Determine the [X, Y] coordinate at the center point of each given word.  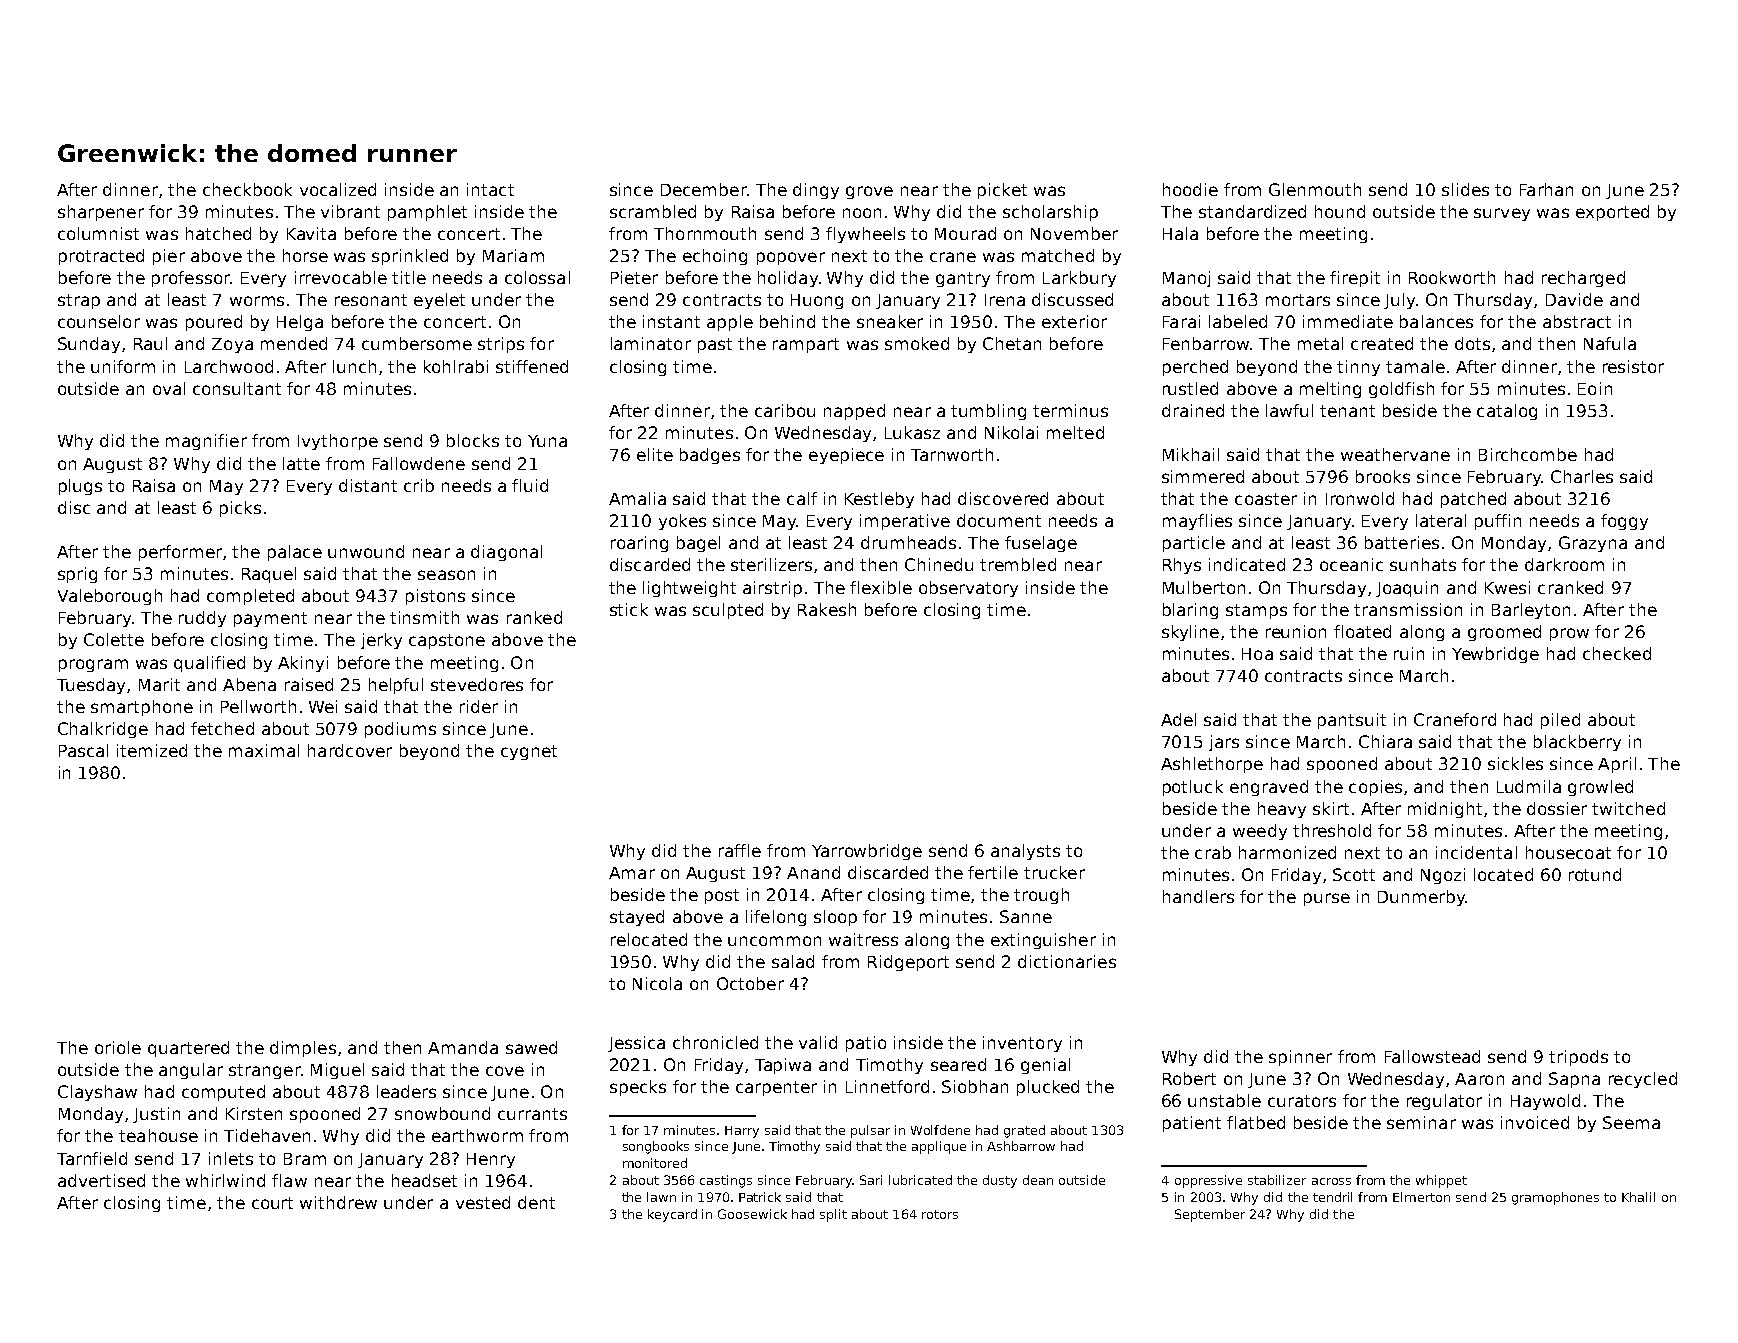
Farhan [1546, 189]
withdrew [338, 1202]
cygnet [529, 752]
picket [1002, 191]
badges [710, 456]
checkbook [247, 189]
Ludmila [1529, 786]
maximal [264, 750]
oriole [118, 1047]
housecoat [1568, 852]
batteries [1402, 542]
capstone [447, 641]
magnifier [206, 442]
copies [1375, 788]
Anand [813, 872]
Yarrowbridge [867, 852]
